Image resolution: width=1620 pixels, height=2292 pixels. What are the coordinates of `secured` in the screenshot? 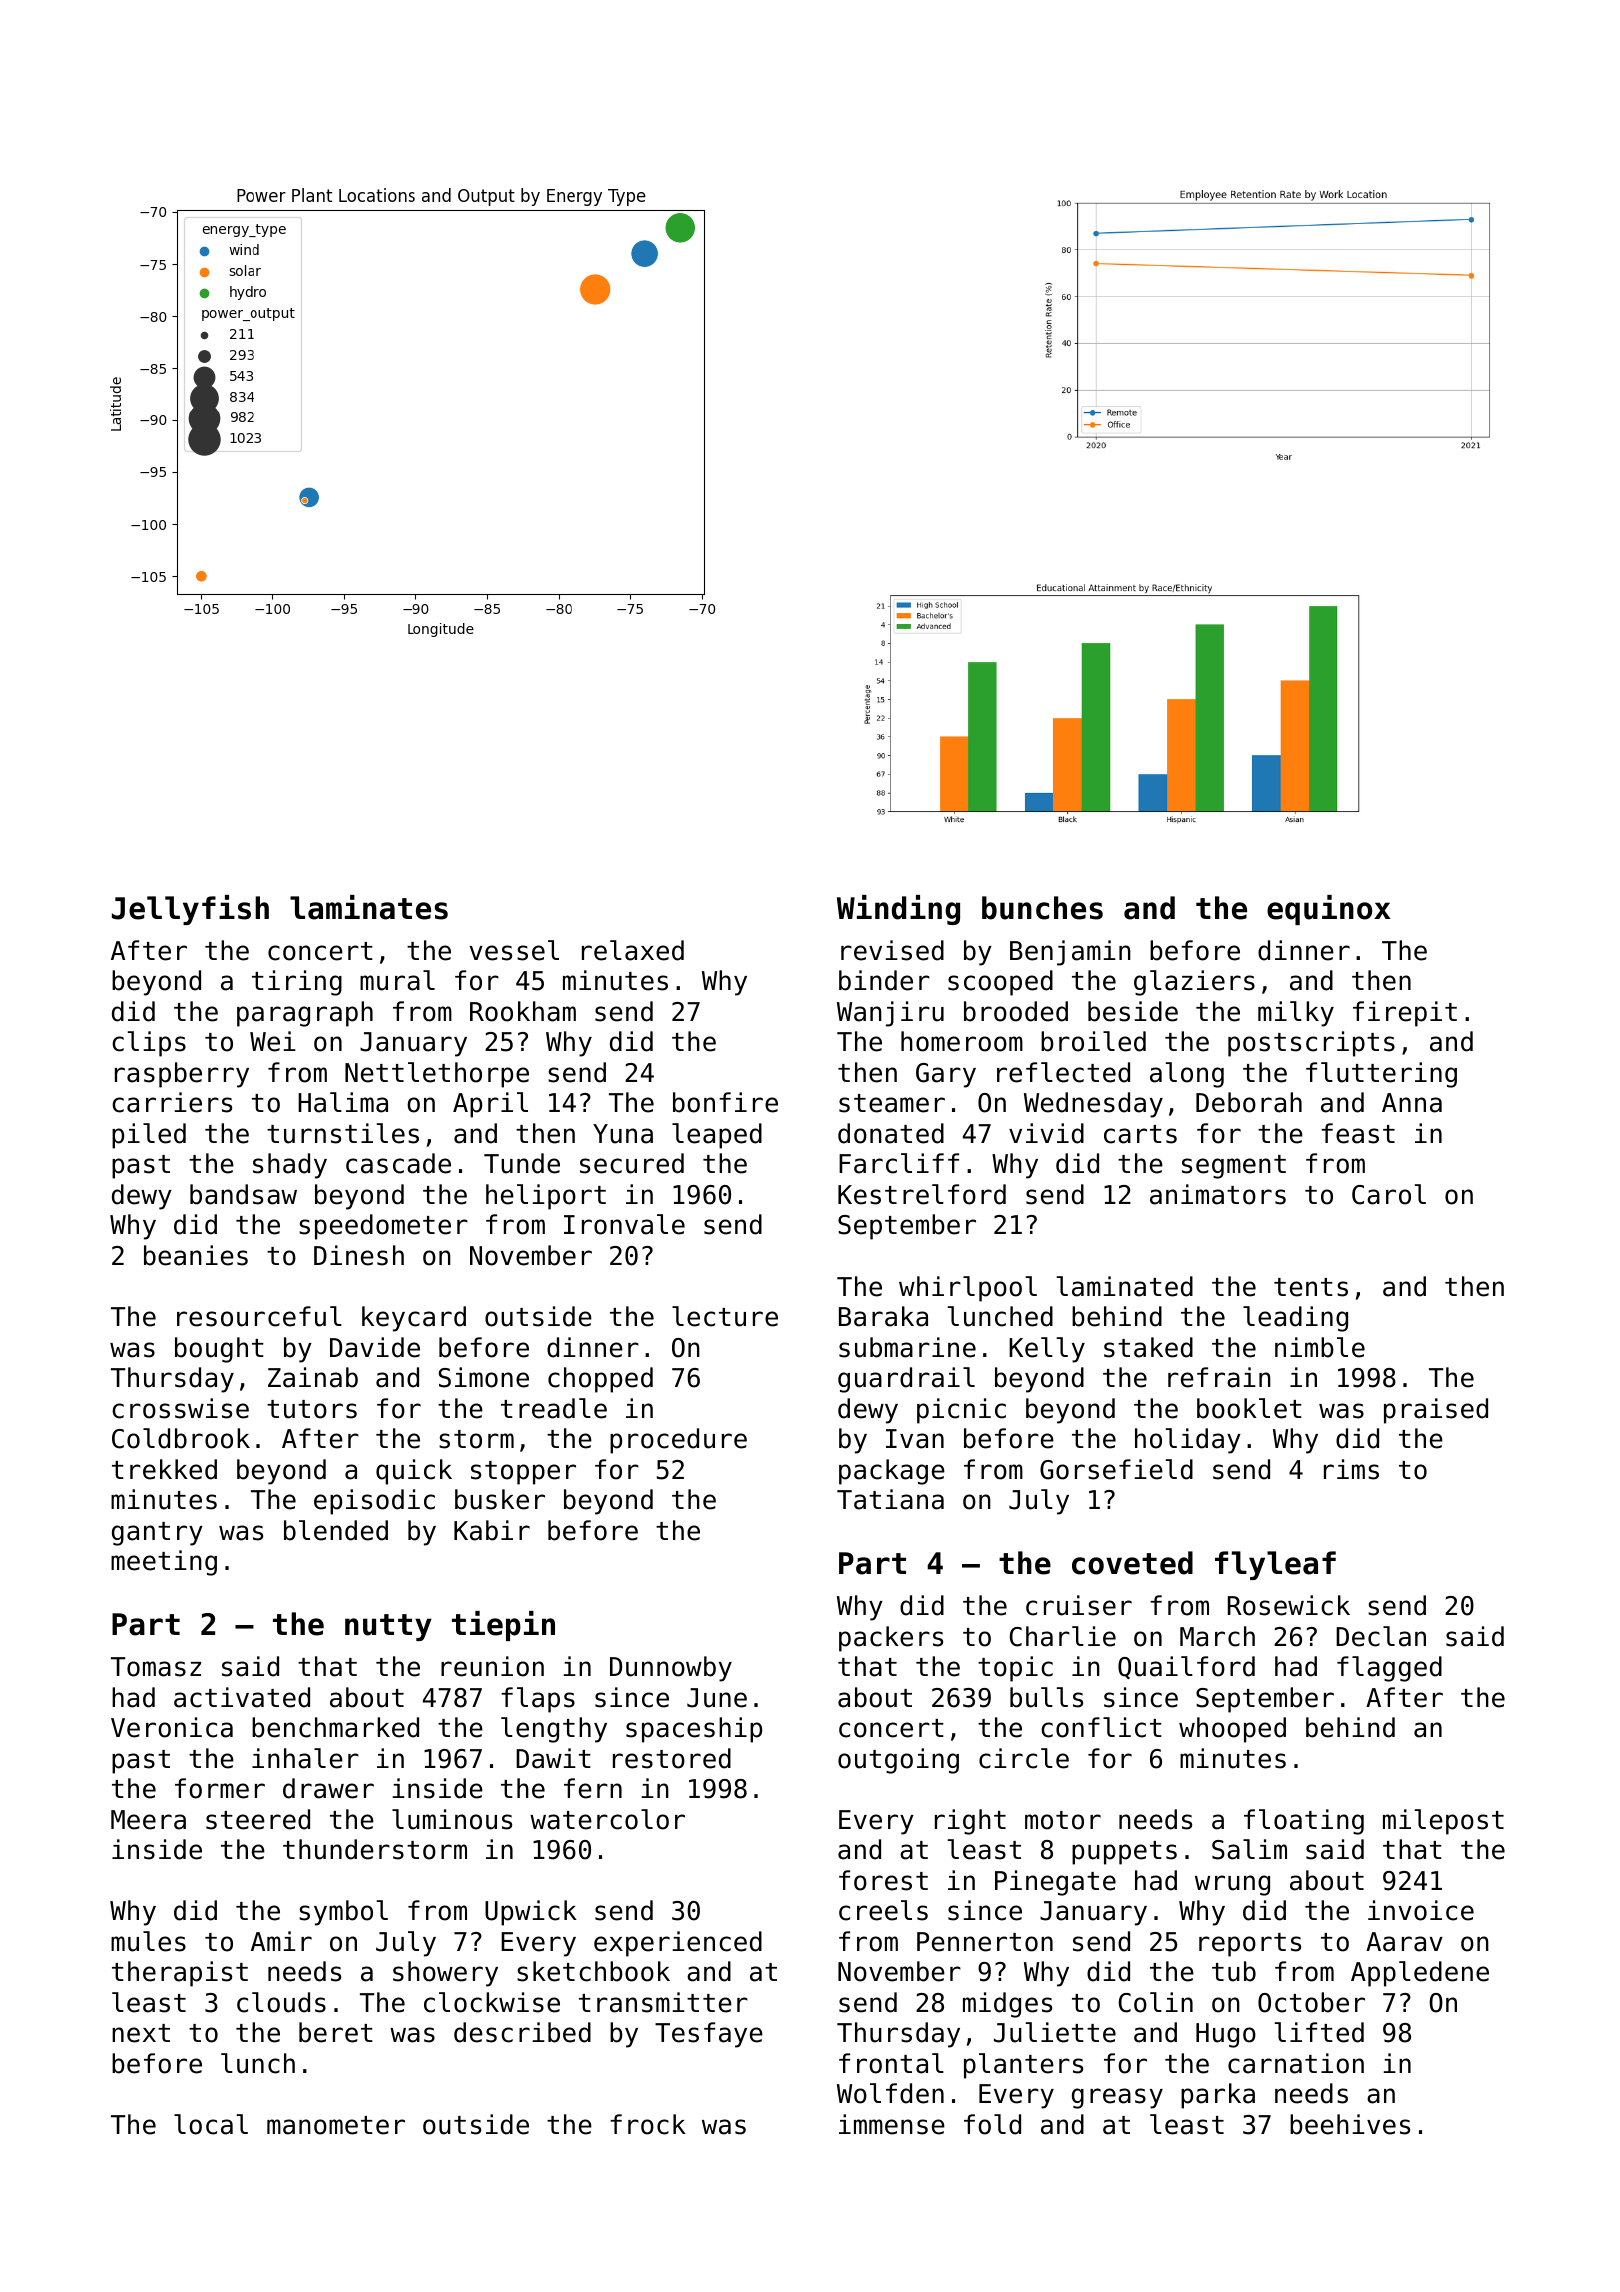 It's located at (632, 1163).
